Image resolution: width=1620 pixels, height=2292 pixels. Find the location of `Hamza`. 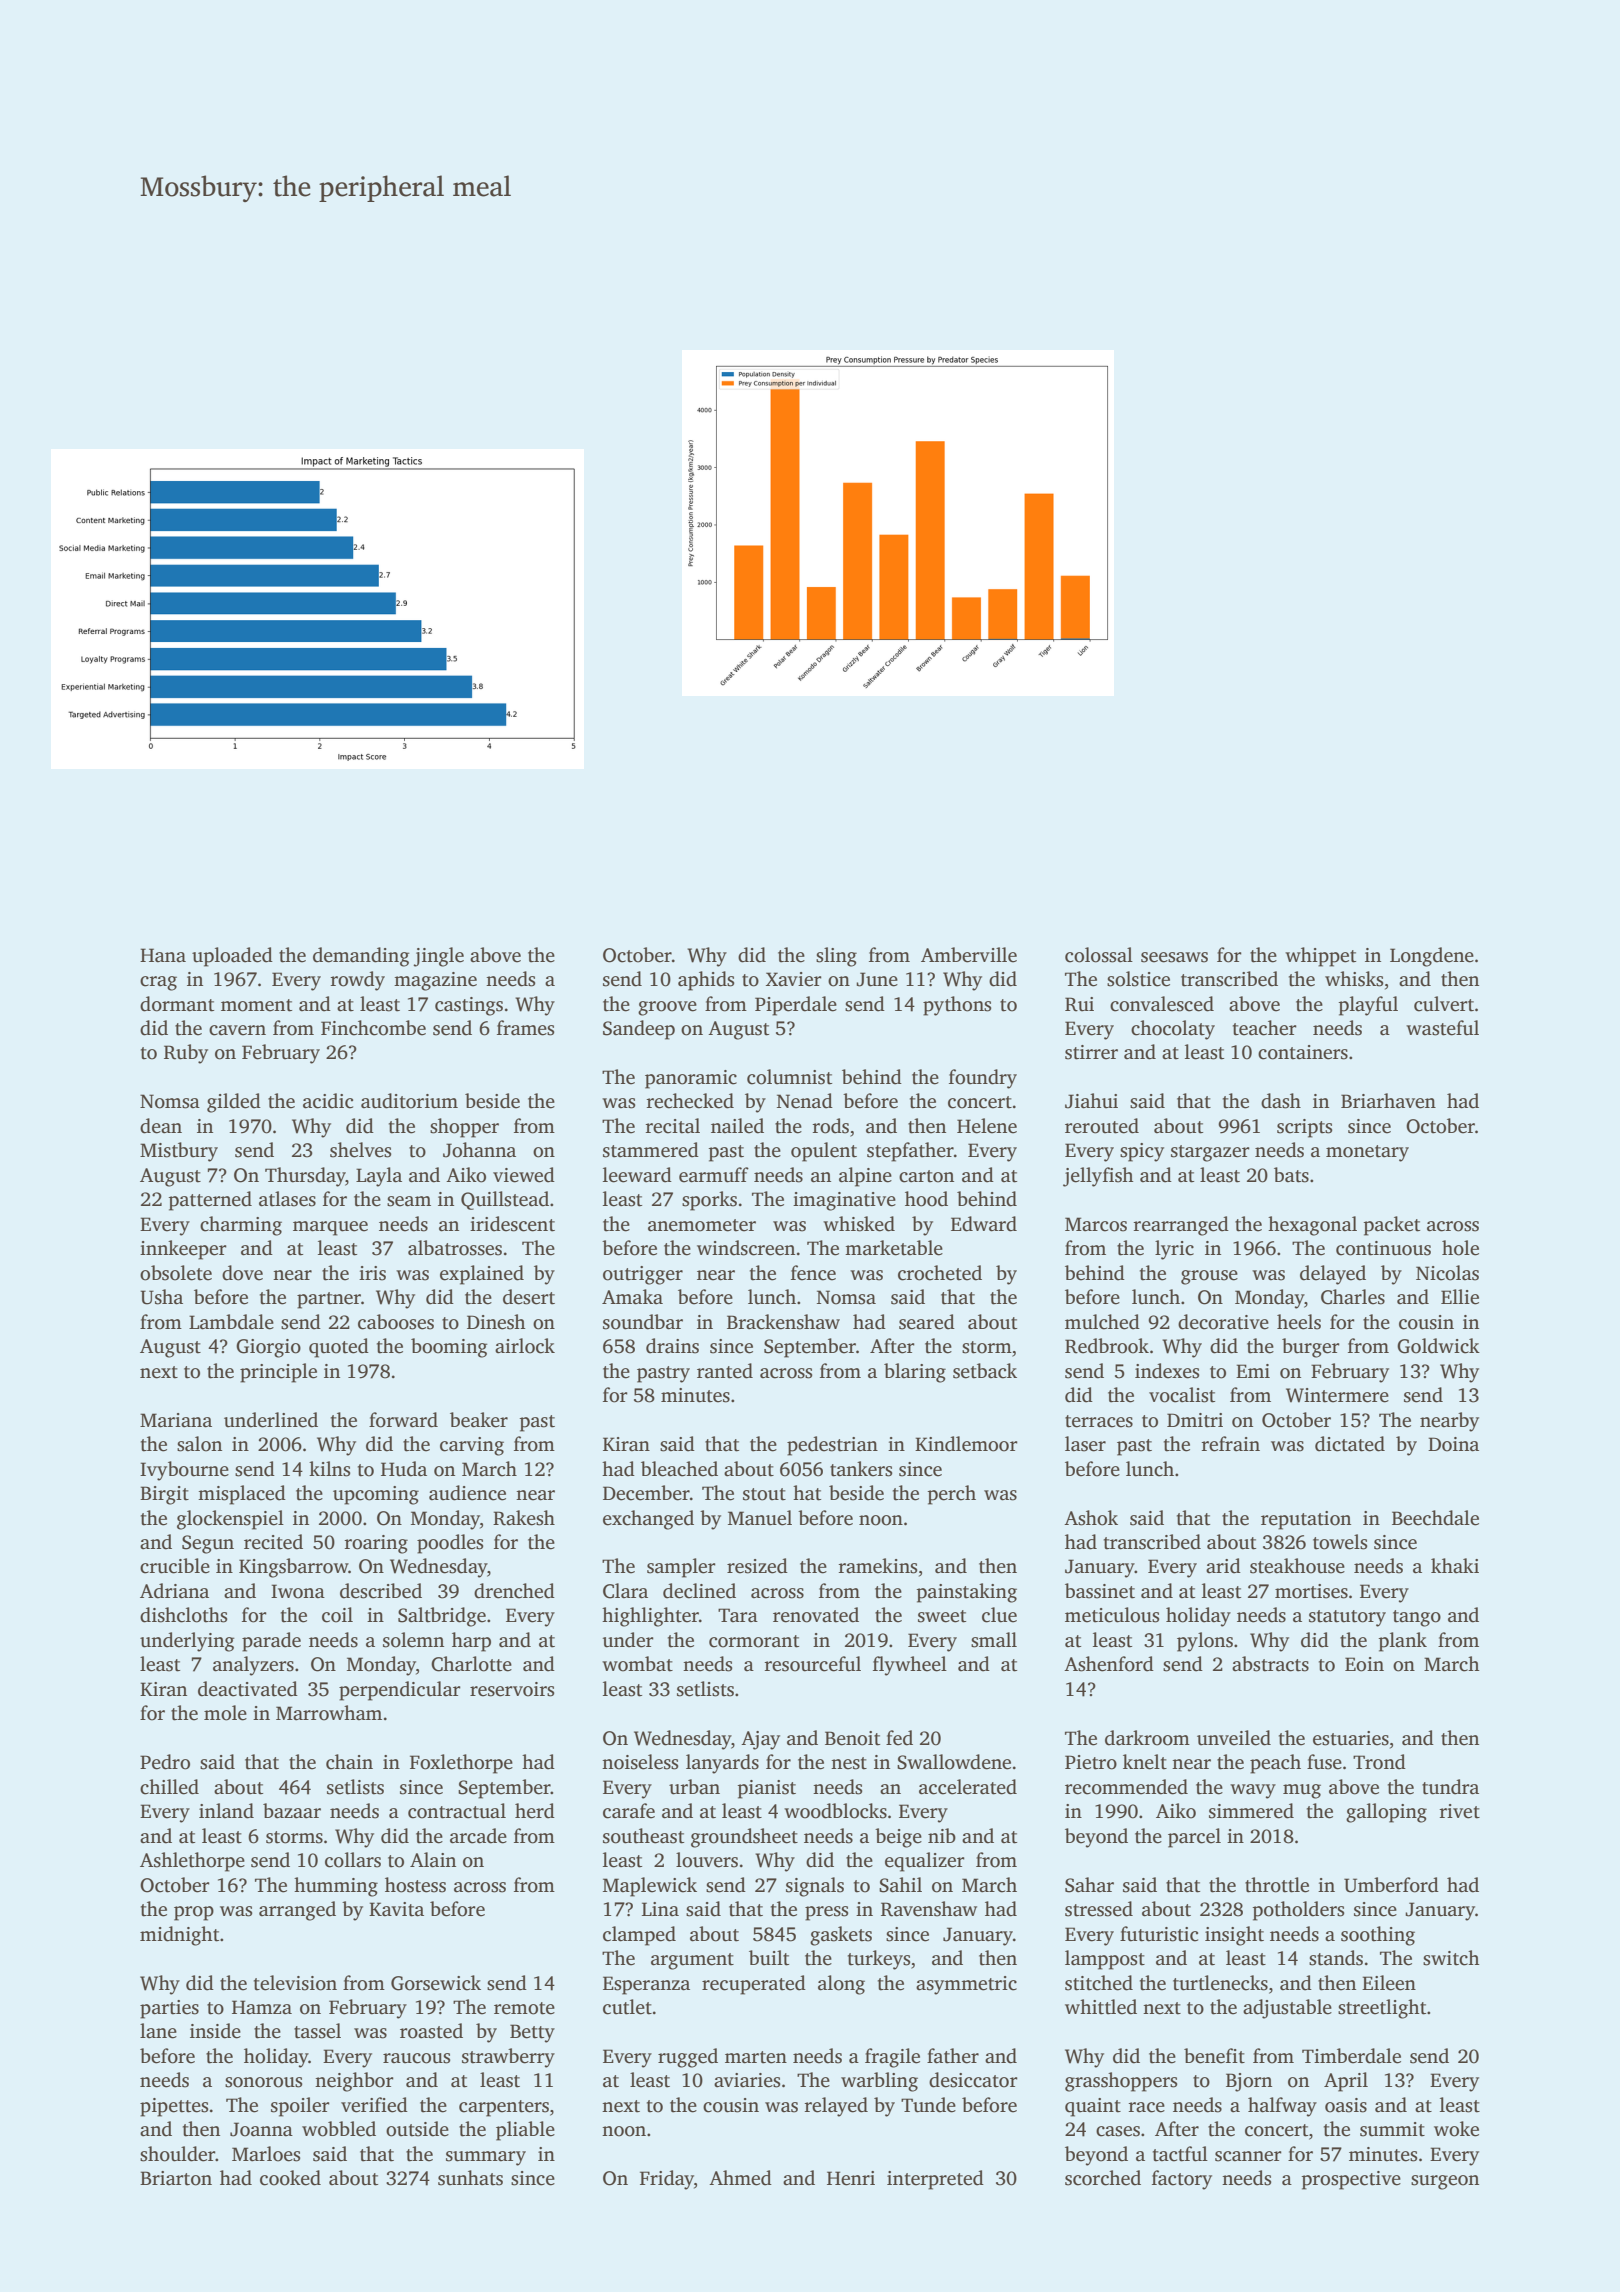

Hamza is located at coordinates (262, 2007).
